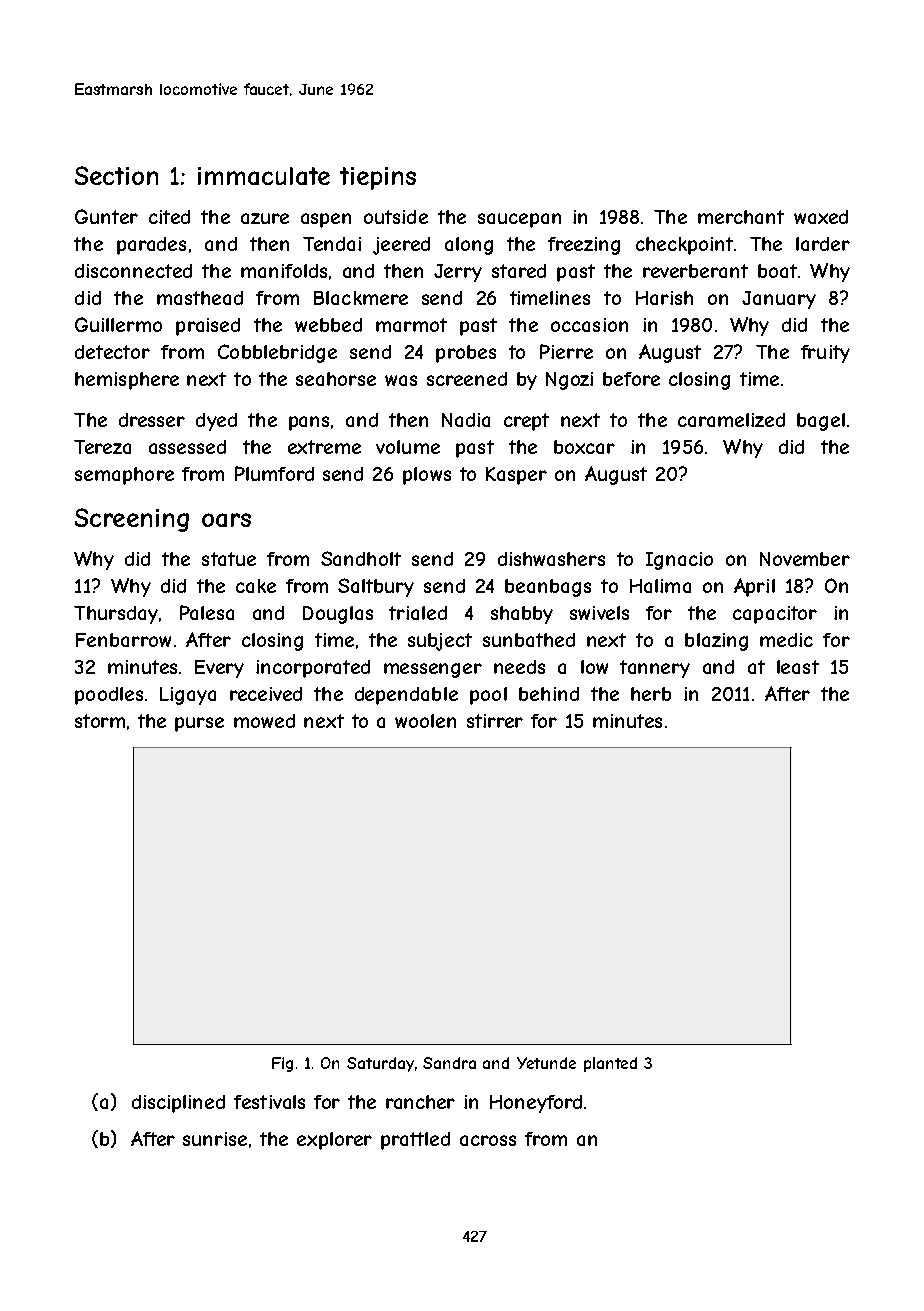 This screenshot has width=924, height=1311. I want to click on checkpoint, so click(684, 246).
